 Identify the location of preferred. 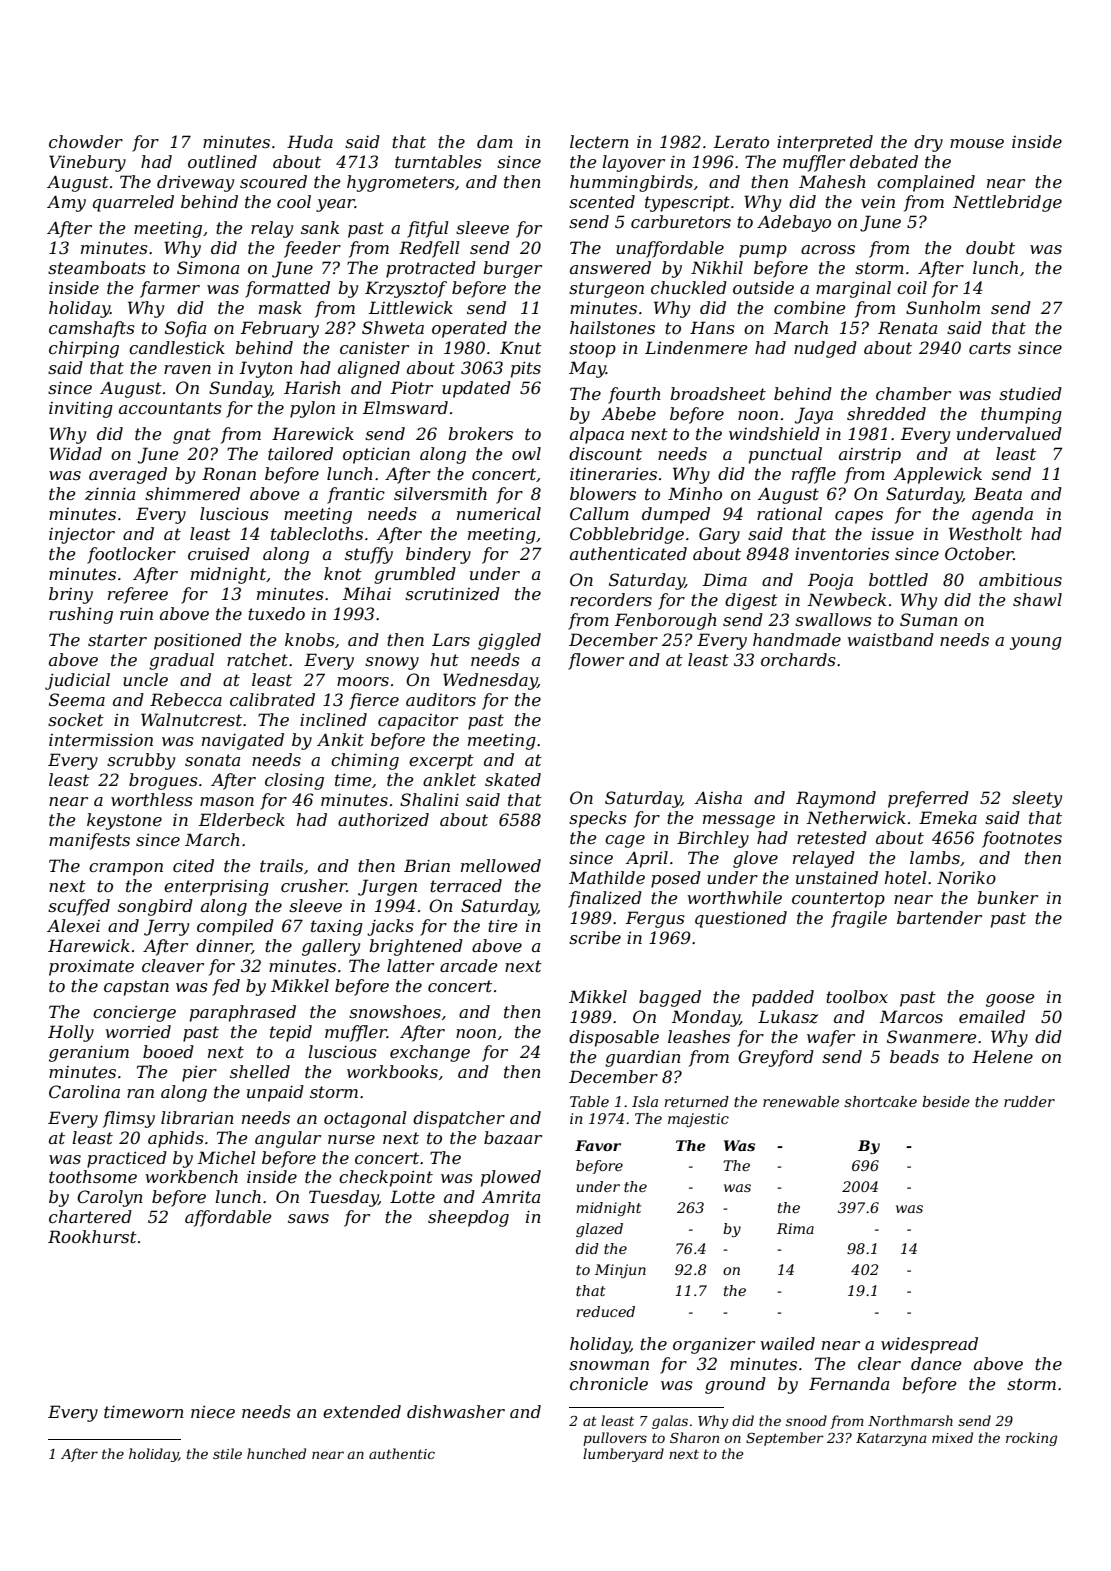
(928, 799).
